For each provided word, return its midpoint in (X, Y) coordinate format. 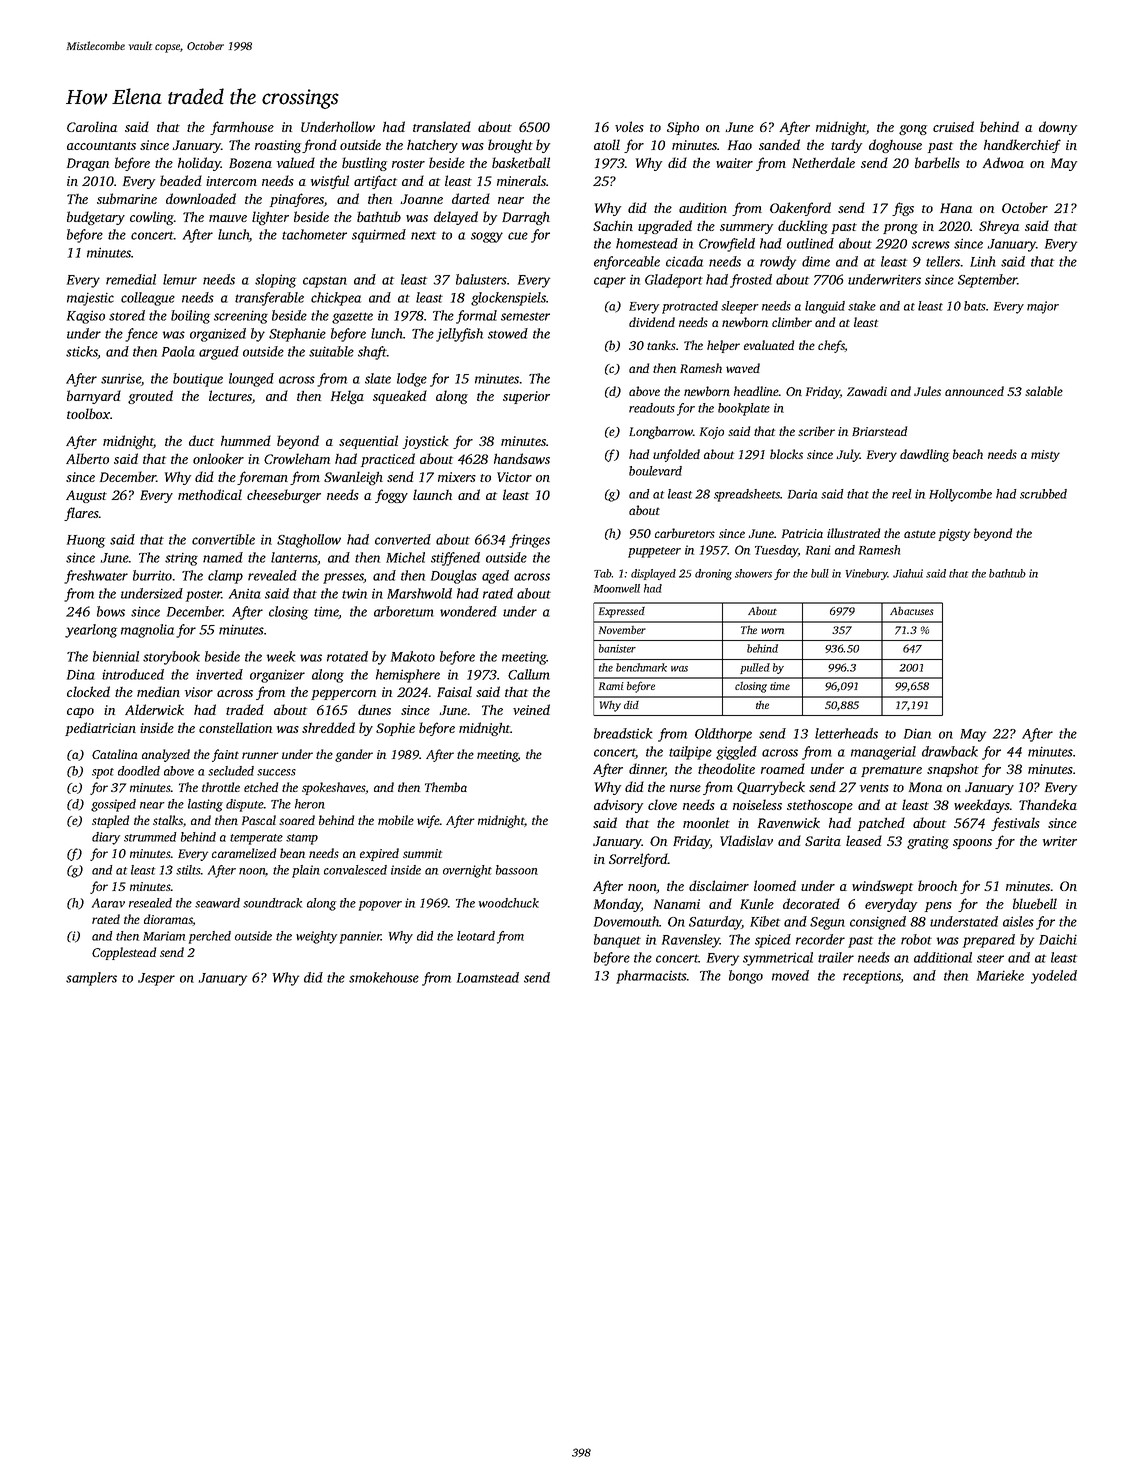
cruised (953, 126)
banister (617, 648)
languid (825, 307)
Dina (81, 674)
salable (1044, 391)
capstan (325, 282)
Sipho (683, 128)
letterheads (846, 733)
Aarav (108, 903)
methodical (210, 494)
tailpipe (690, 753)
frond (319, 146)
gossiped (113, 805)
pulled (755, 668)
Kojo (712, 433)
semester (525, 316)
